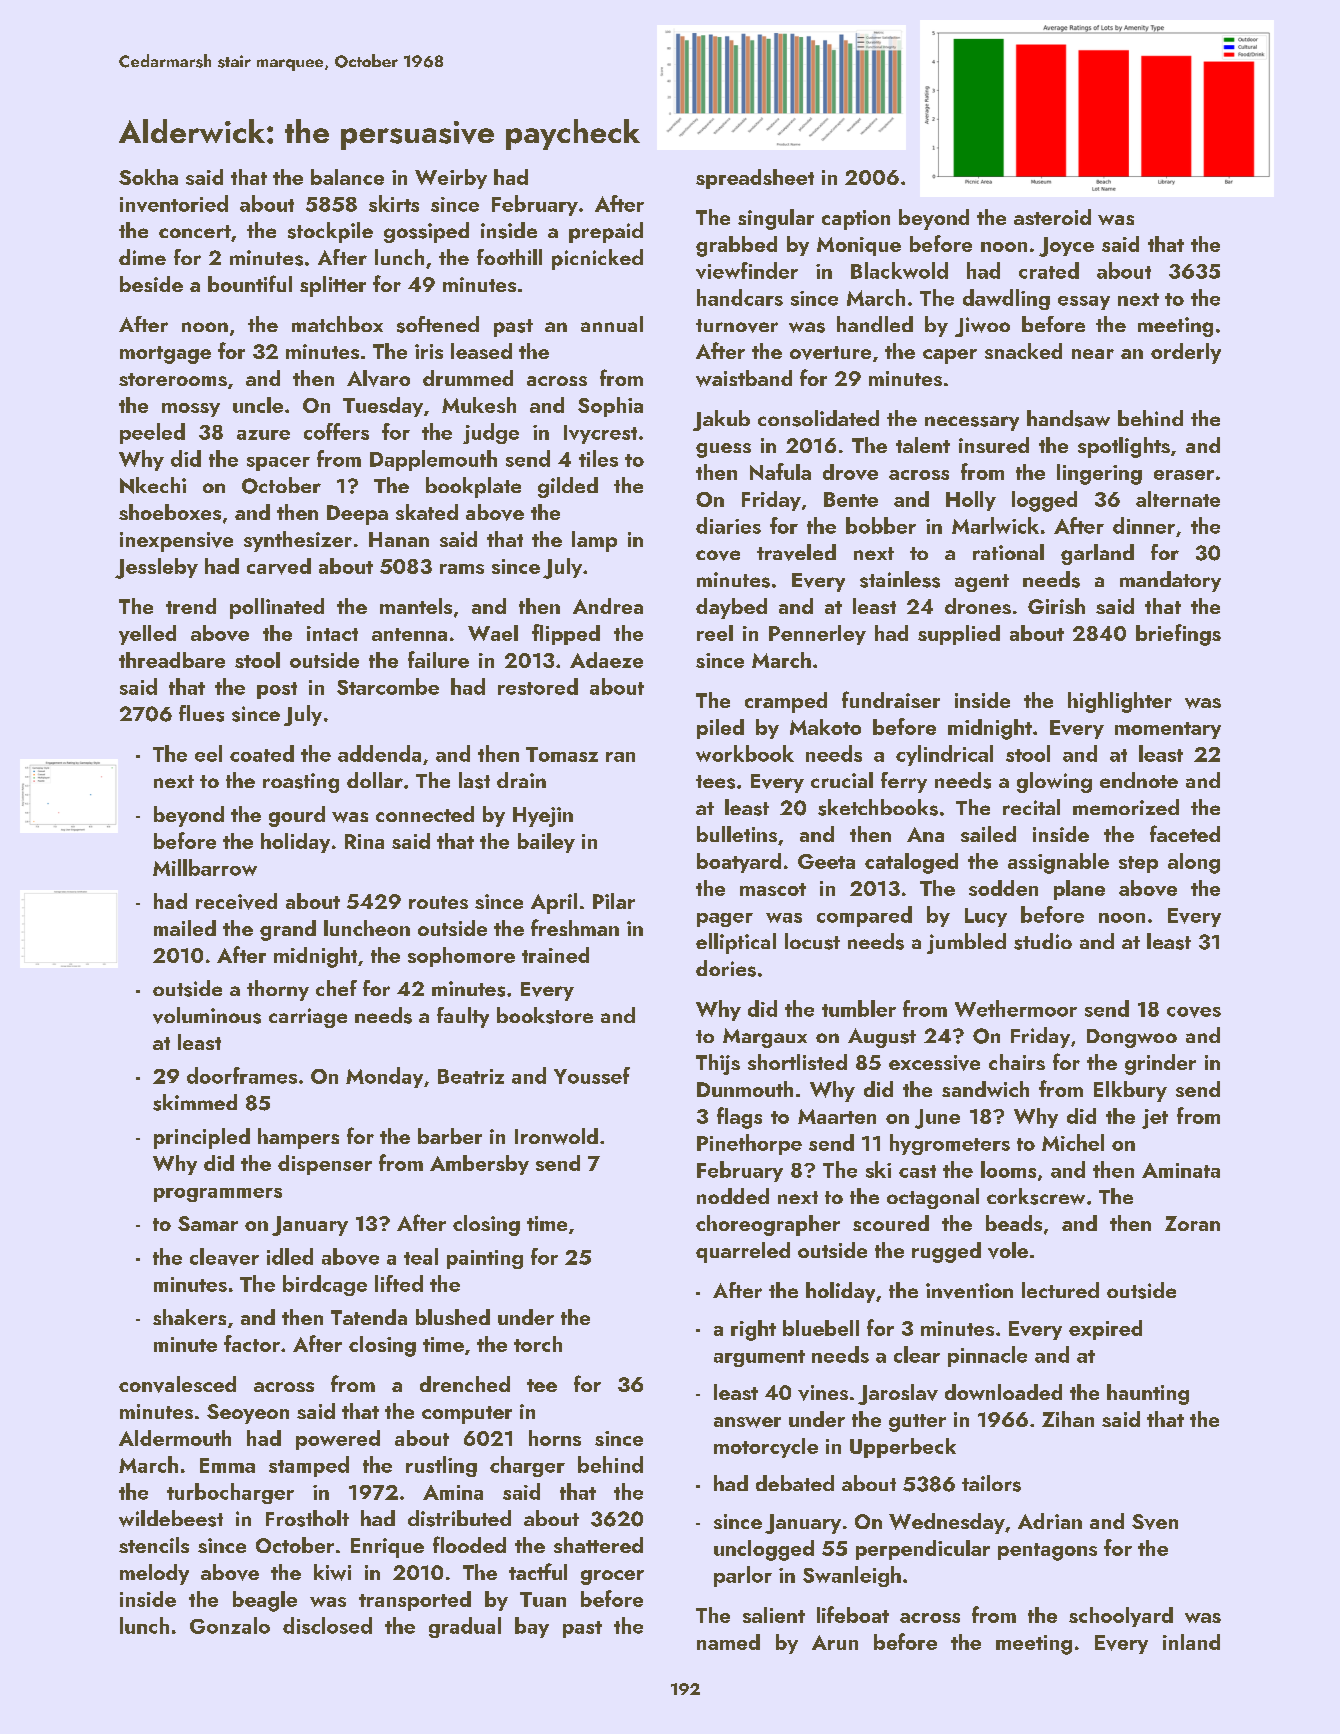 Image resolution: width=1340 pixels, height=1734 pixels. What do you see at coordinates (230, 1625) in the page?
I see `Gonzalo` at bounding box center [230, 1625].
